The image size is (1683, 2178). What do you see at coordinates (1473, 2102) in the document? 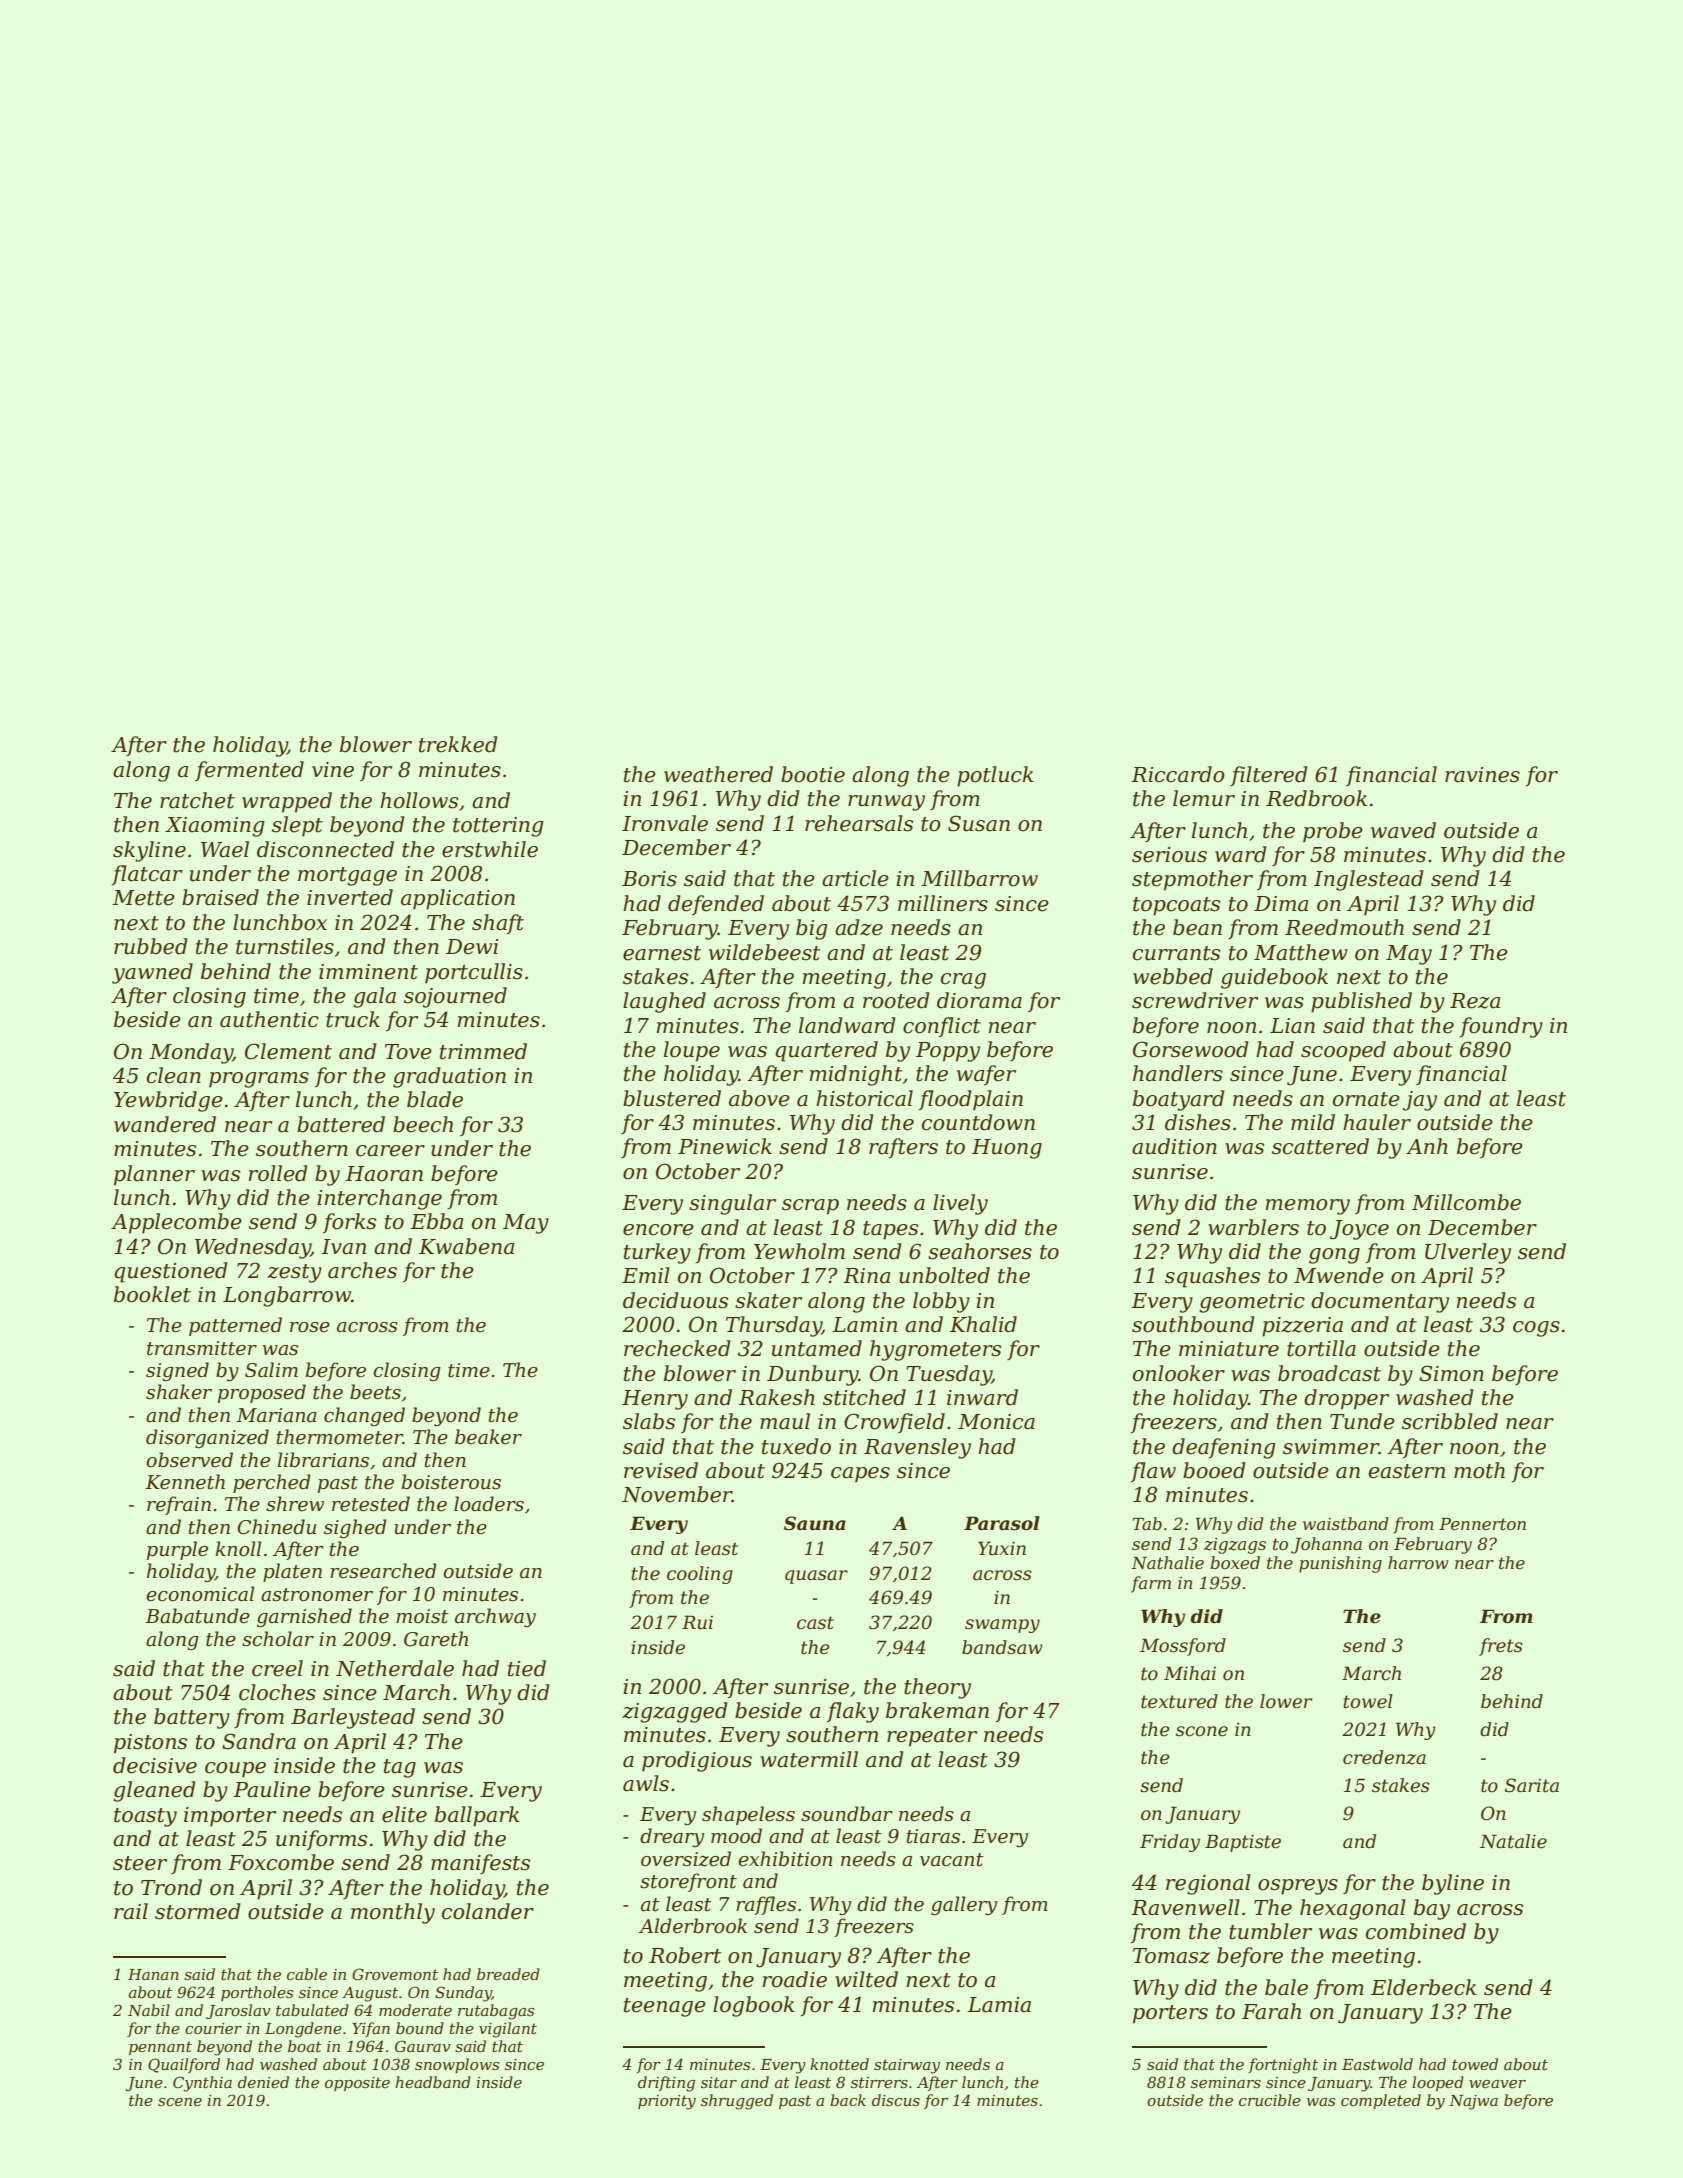
I see `Najwa` at bounding box center [1473, 2102].
